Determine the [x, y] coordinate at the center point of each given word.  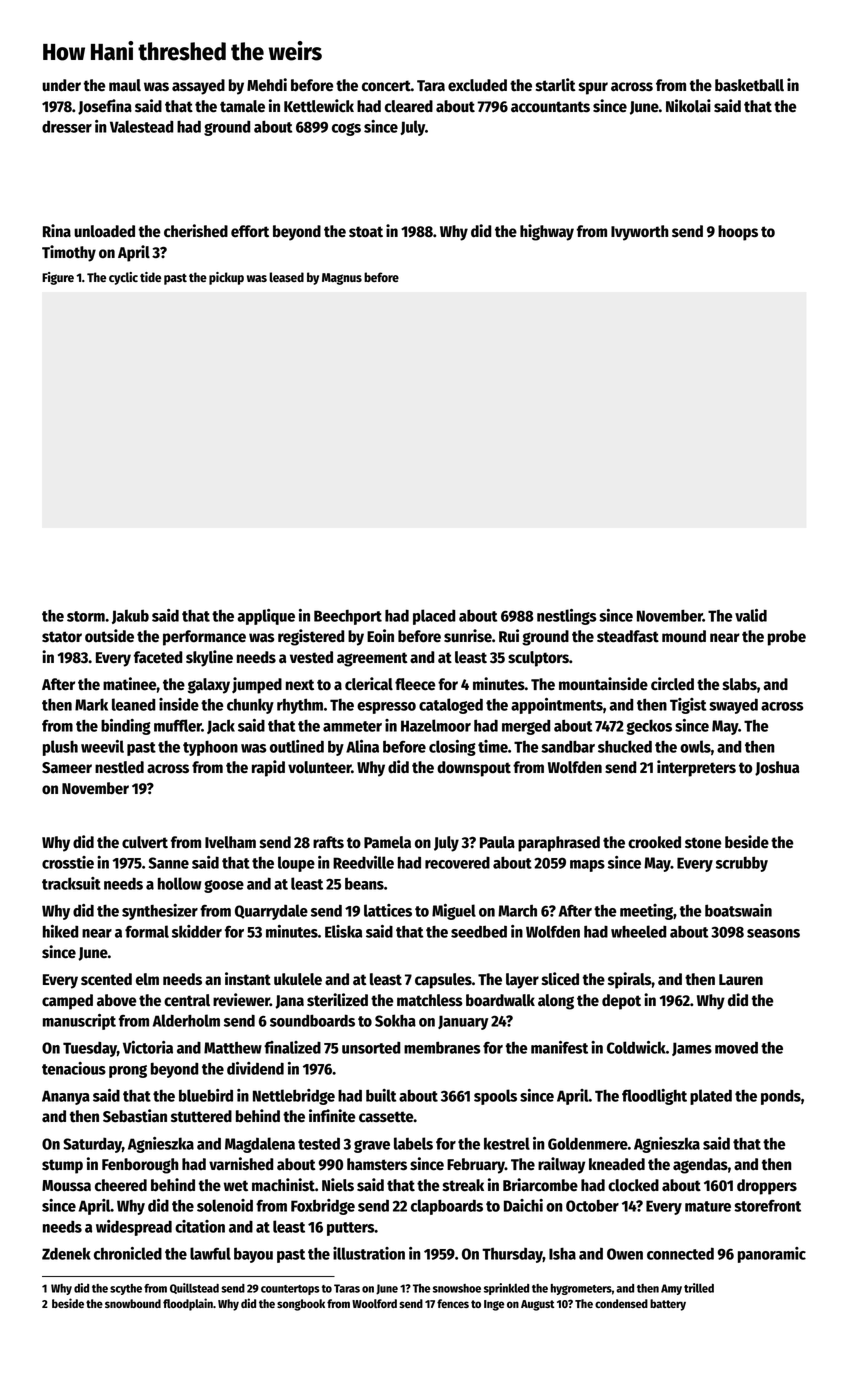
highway [547, 232]
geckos [649, 727]
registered [311, 637]
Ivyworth [640, 233]
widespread [134, 1228]
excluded [477, 85]
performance [204, 638]
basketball [749, 85]
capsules [443, 981]
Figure [58, 278]
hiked [61, 931]
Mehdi [267, 85]
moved [736, 1048]
